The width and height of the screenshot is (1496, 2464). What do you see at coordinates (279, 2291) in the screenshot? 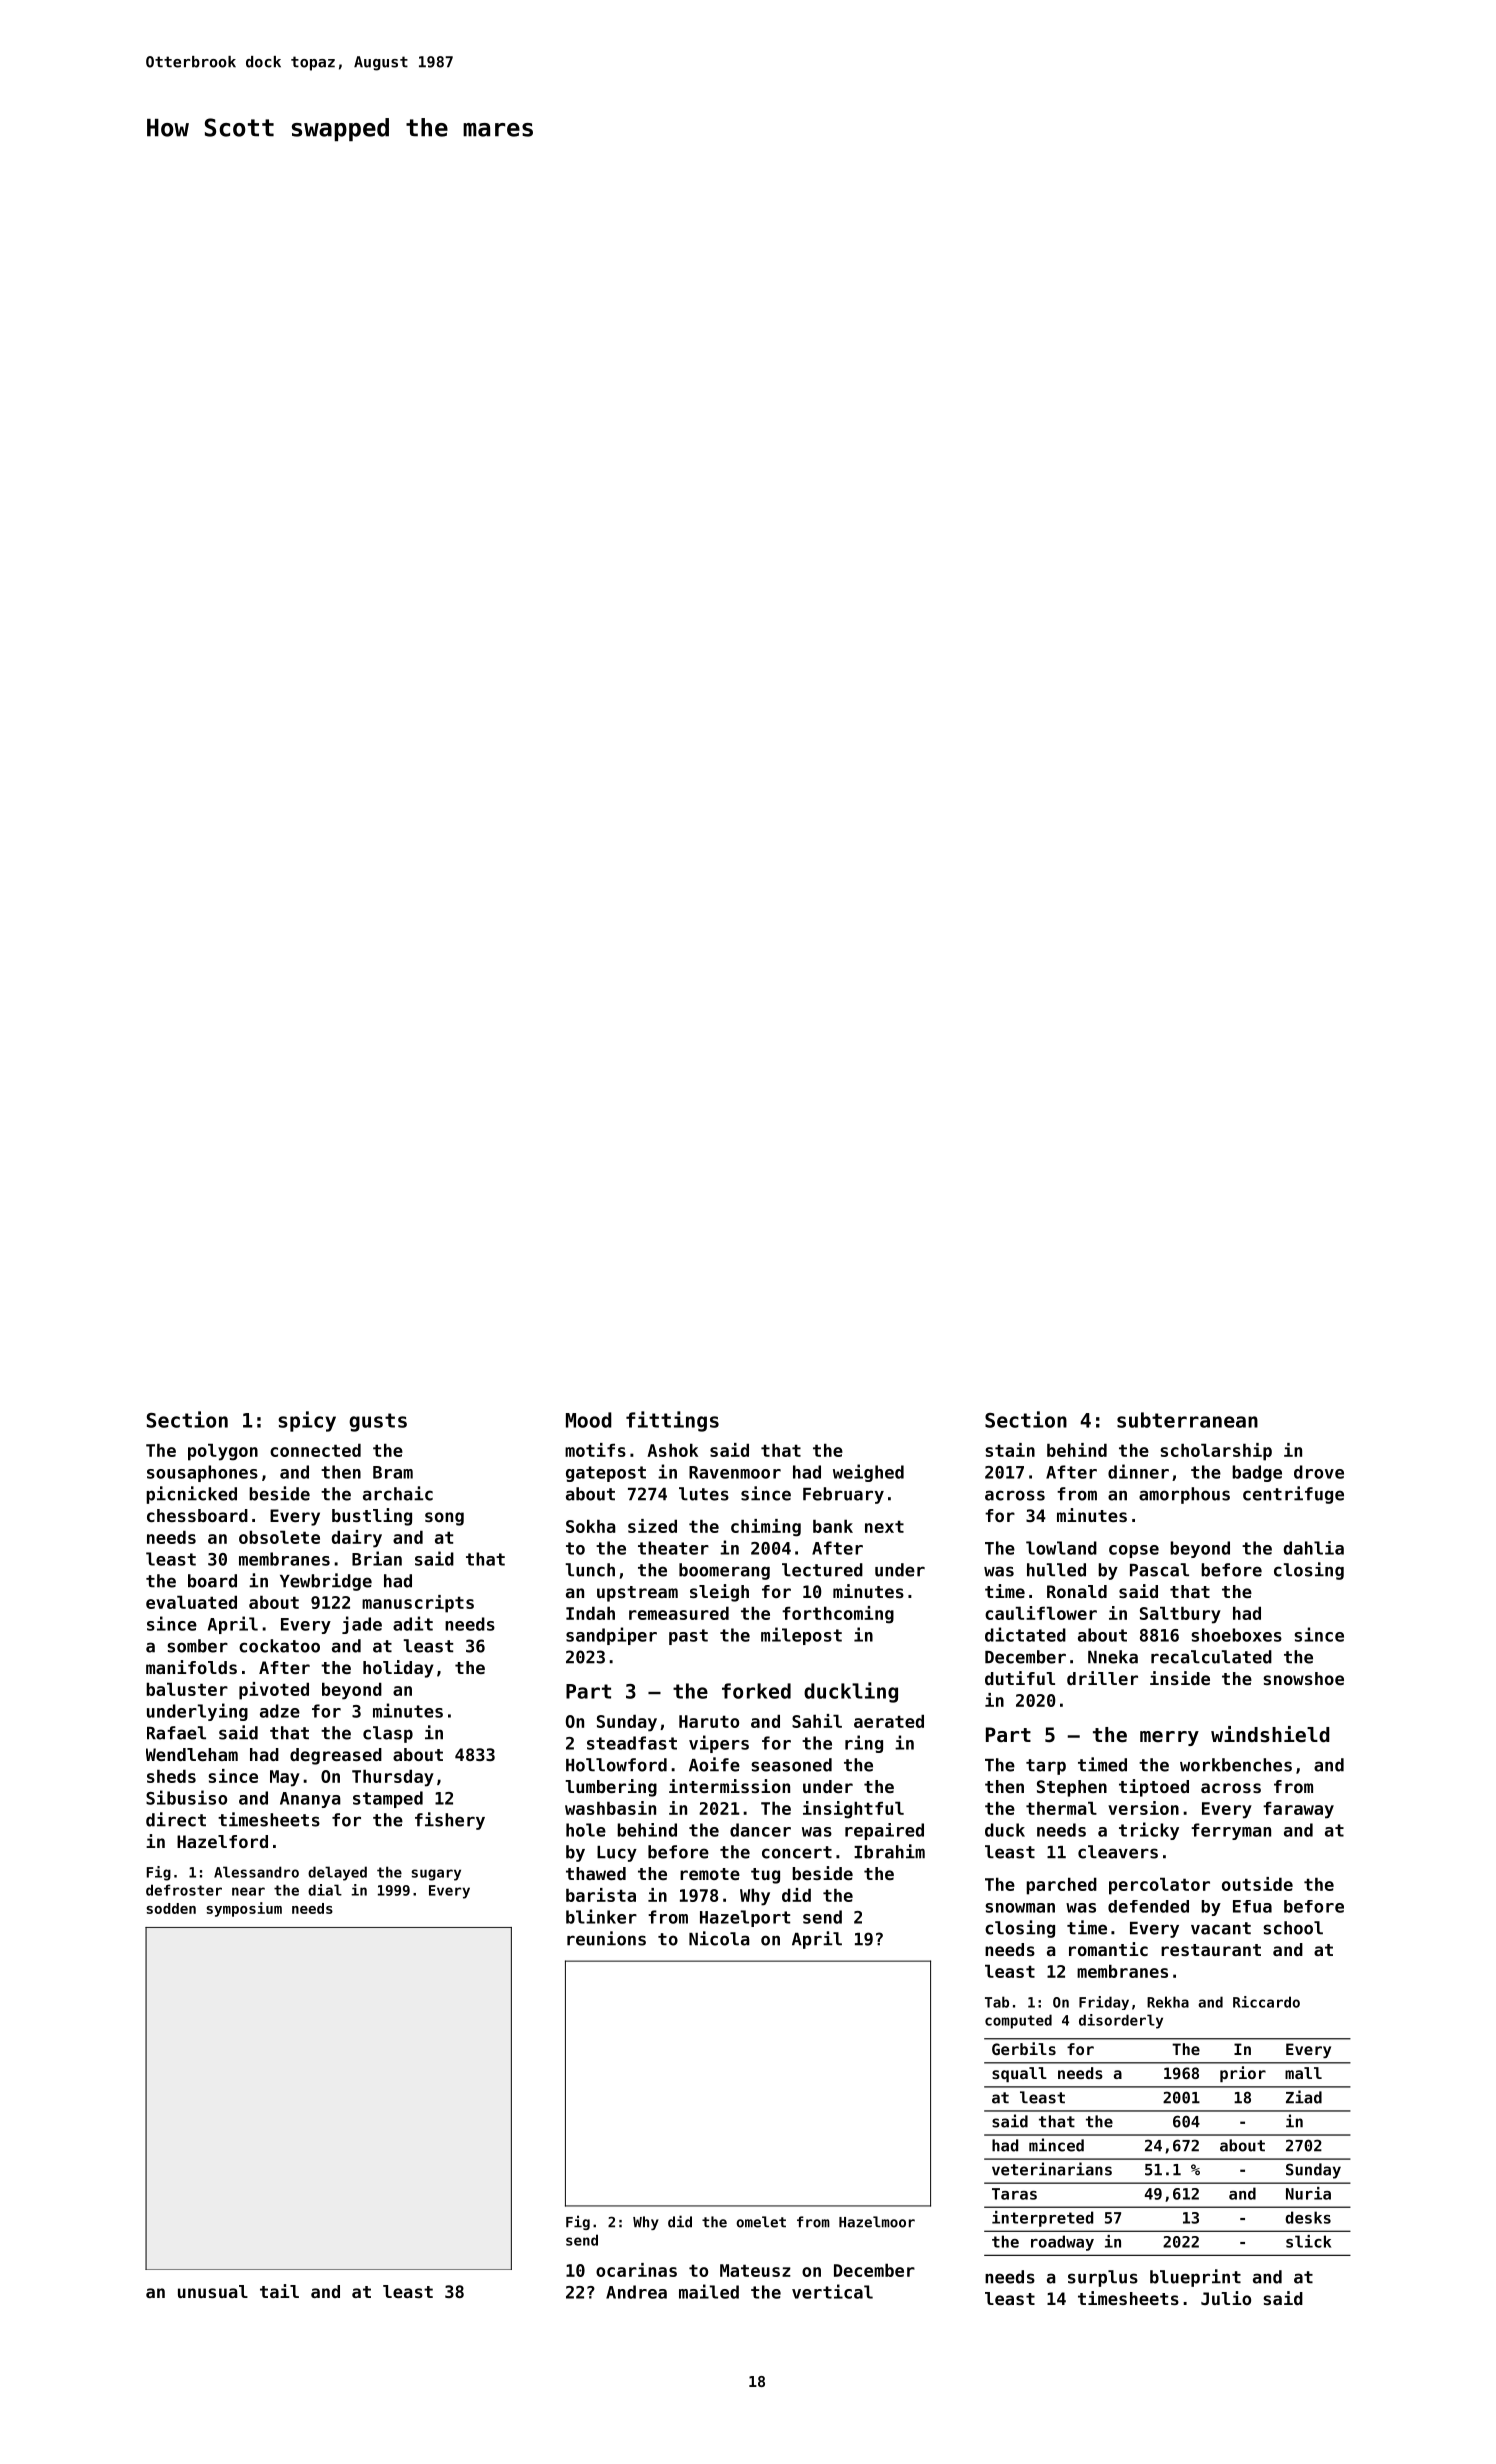
I see `tail` at bounding box center [279, 2291].
